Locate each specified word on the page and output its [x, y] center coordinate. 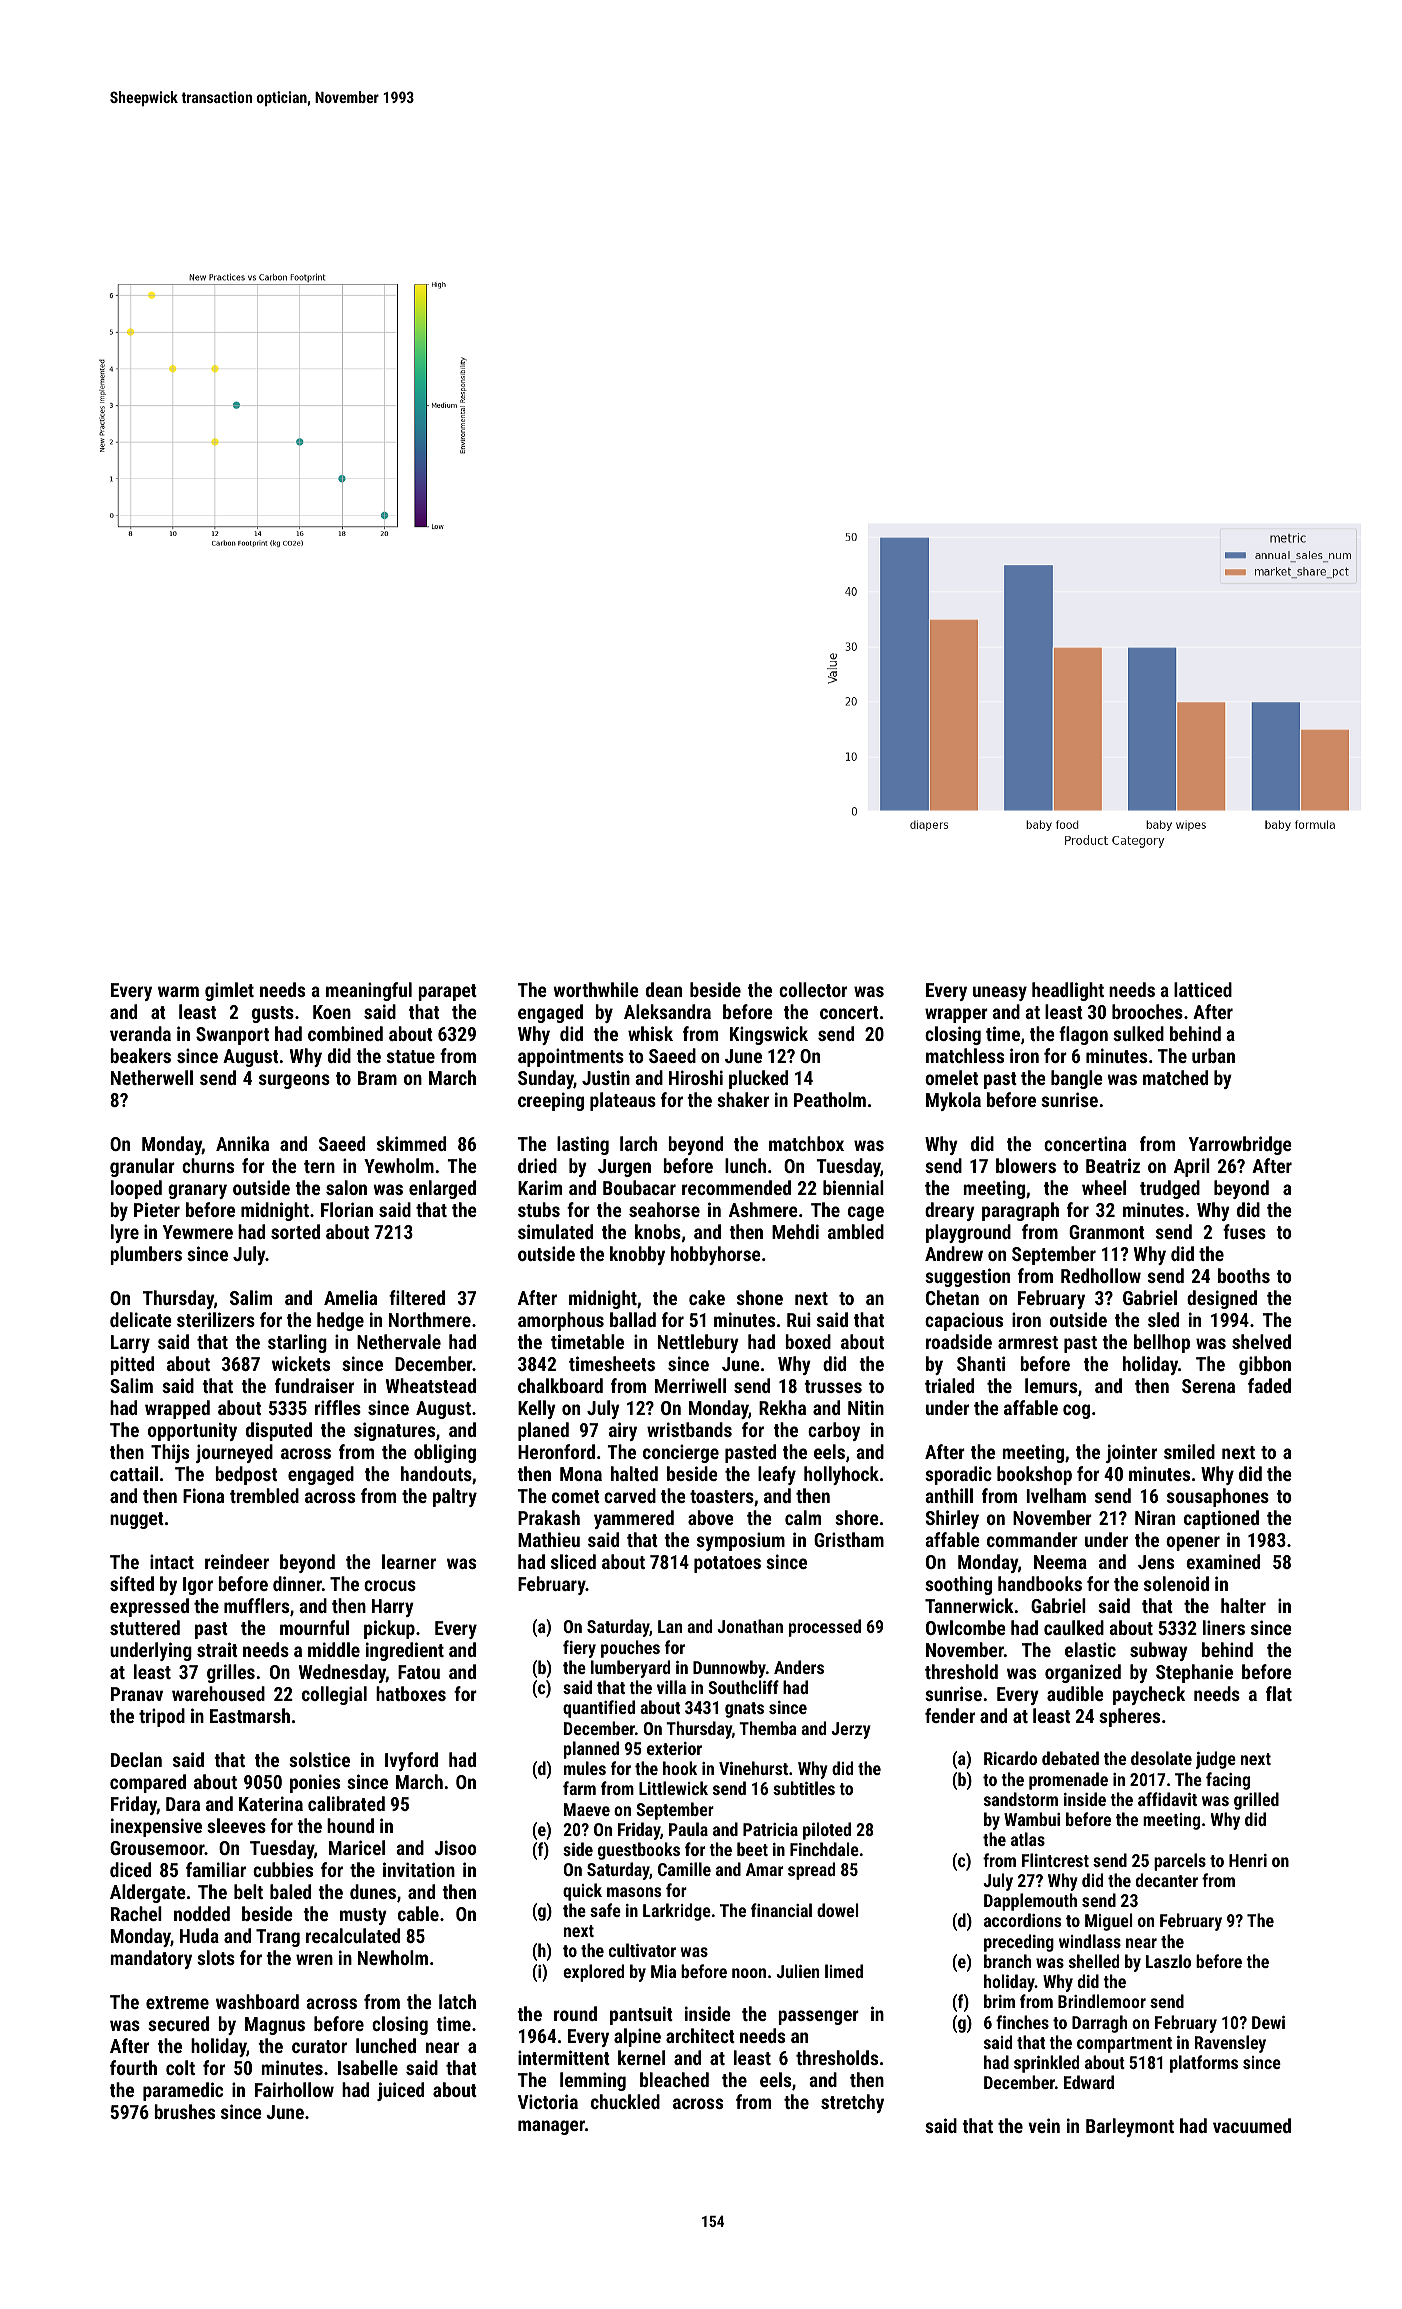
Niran [1155, 1517]
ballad [633, 1319]
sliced [573, 1561]
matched [1175, 1077]
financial [781, 1910]
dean [664, 989]
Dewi [1268, 2022]
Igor [198, 1586]
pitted [132, 1365]
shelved [1261, 1341]
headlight [1068, 991]
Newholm [393, 1957]
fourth [133, 2067]
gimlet [229, 991]
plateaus [623, 1101]
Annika [242, 1143]
